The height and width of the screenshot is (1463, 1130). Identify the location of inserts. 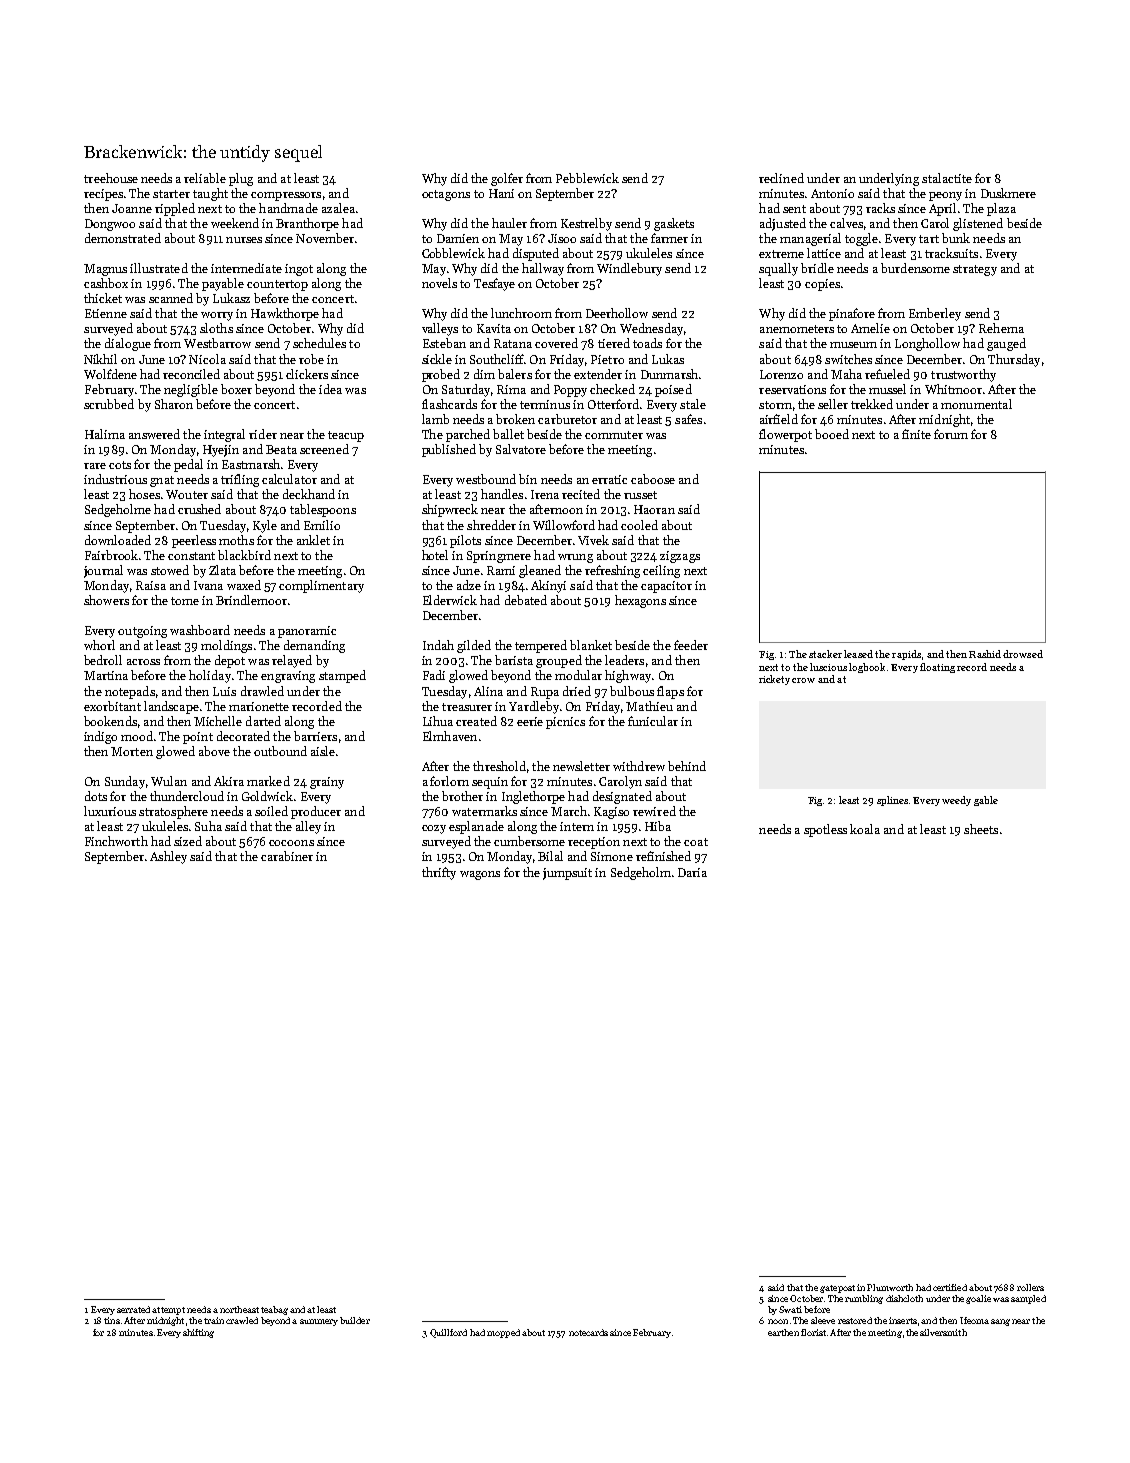
(903, 1320).
